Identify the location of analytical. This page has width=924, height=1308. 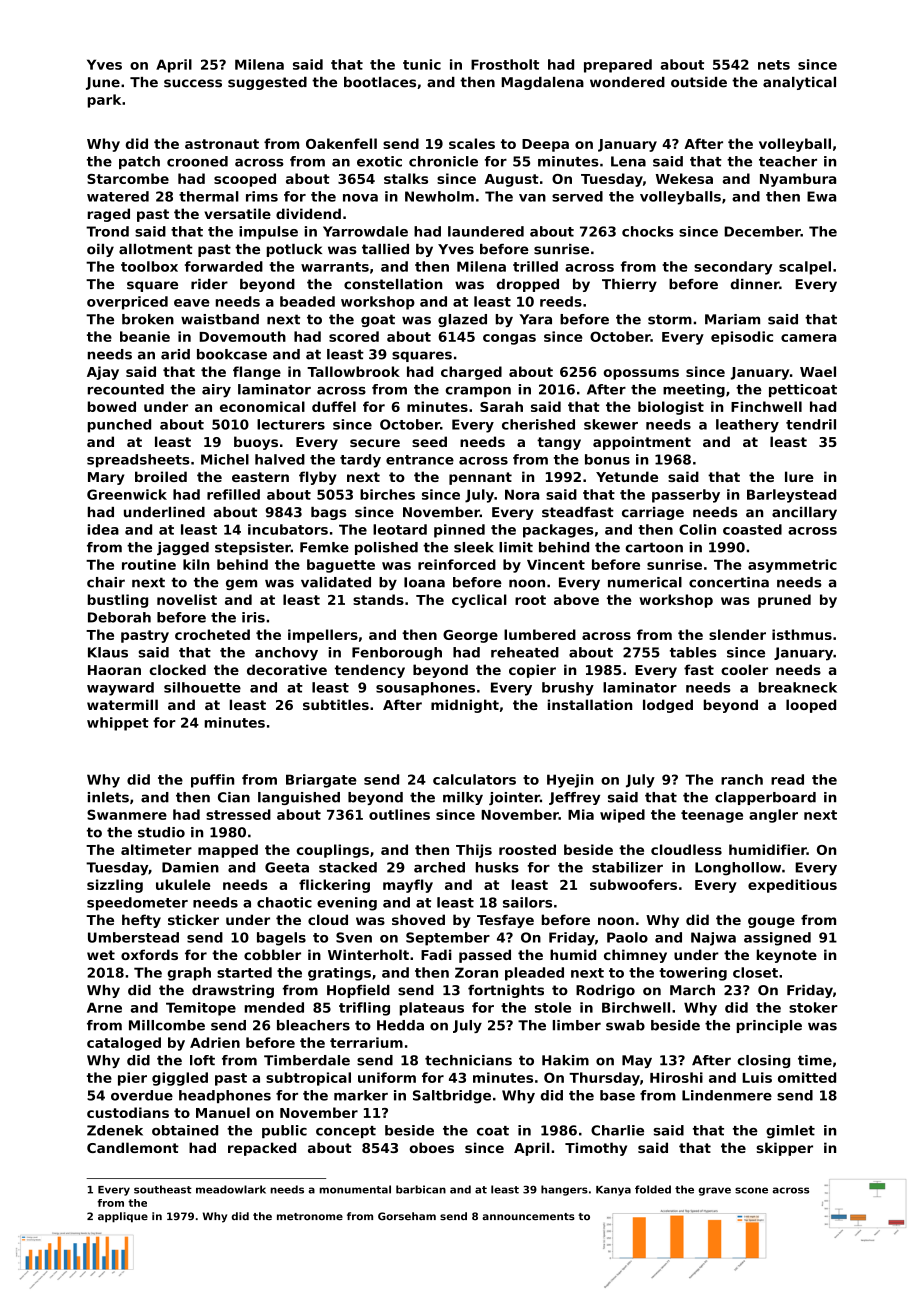
(799, 83).
